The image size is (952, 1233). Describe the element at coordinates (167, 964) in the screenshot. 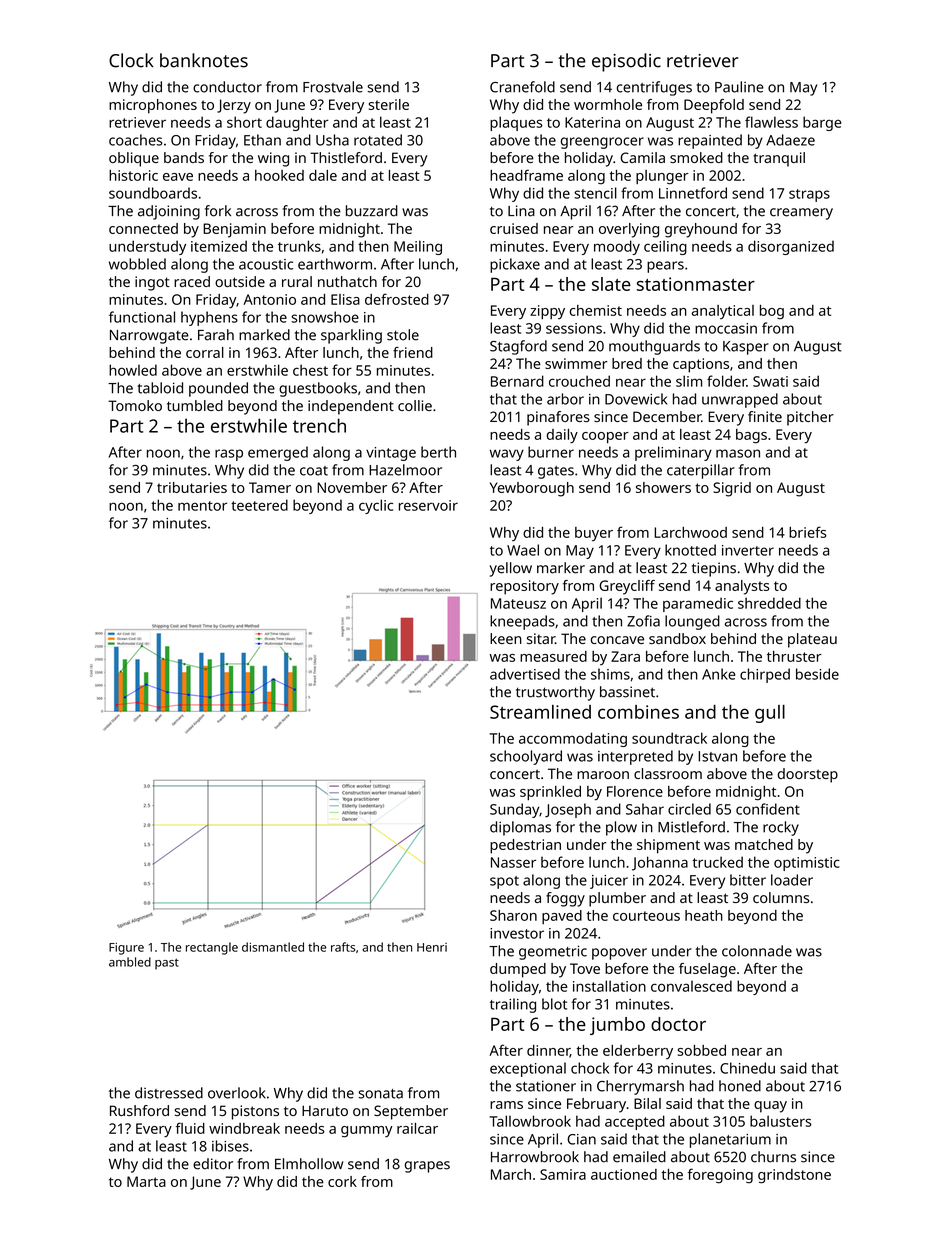

I see `past` at that location.
